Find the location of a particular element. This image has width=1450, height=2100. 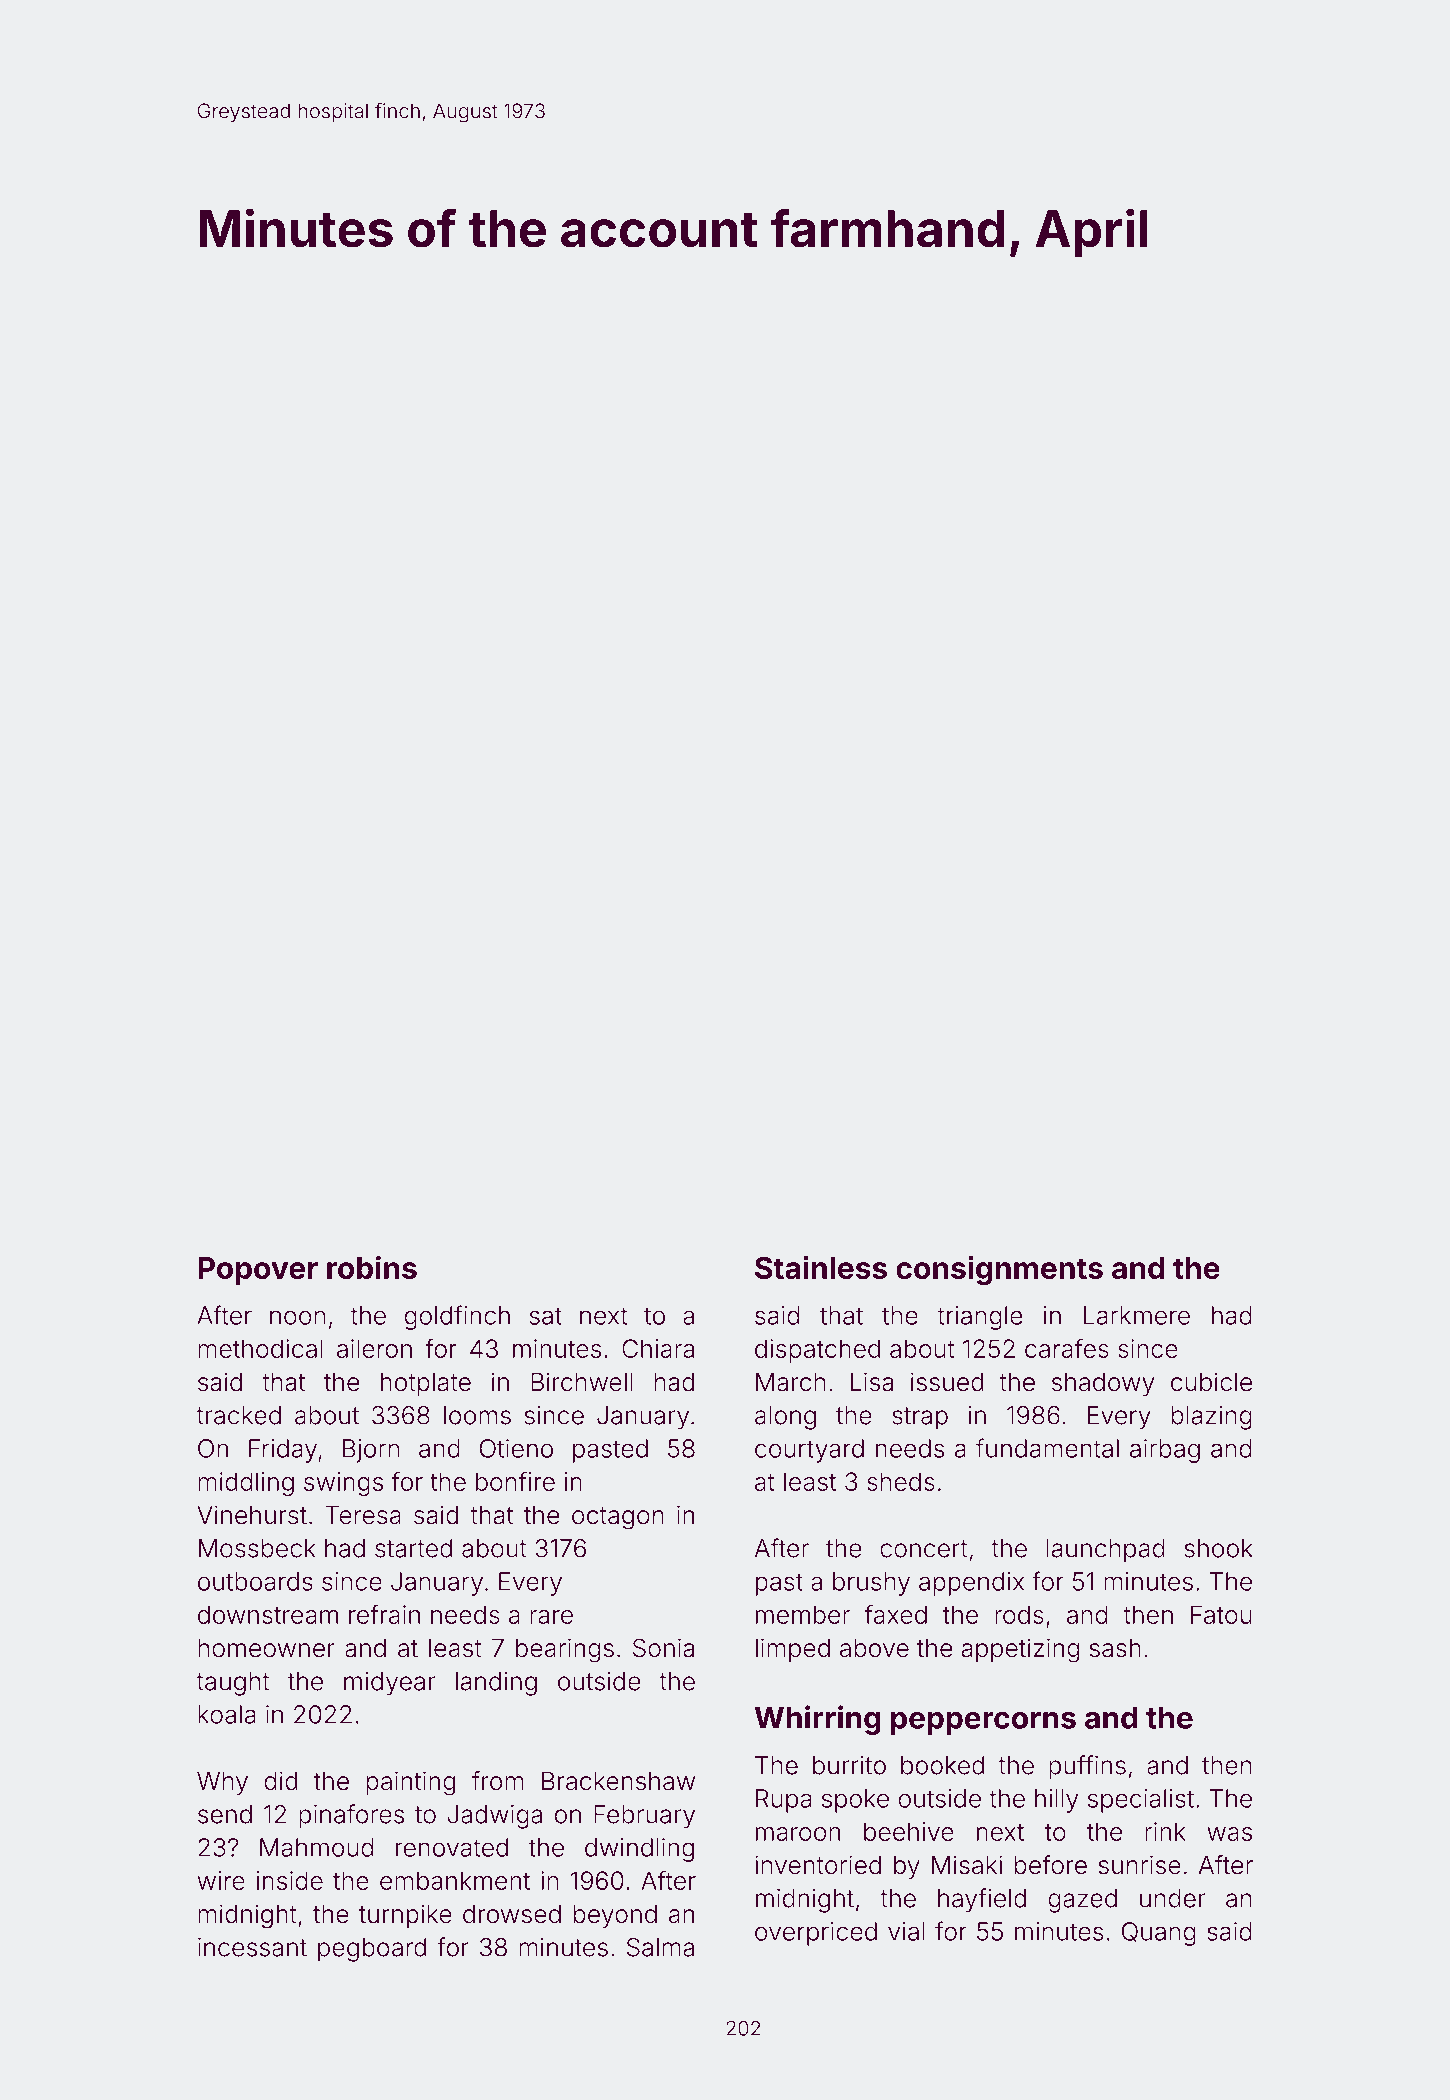

Teresa is located at coordinates (363, 1515).
